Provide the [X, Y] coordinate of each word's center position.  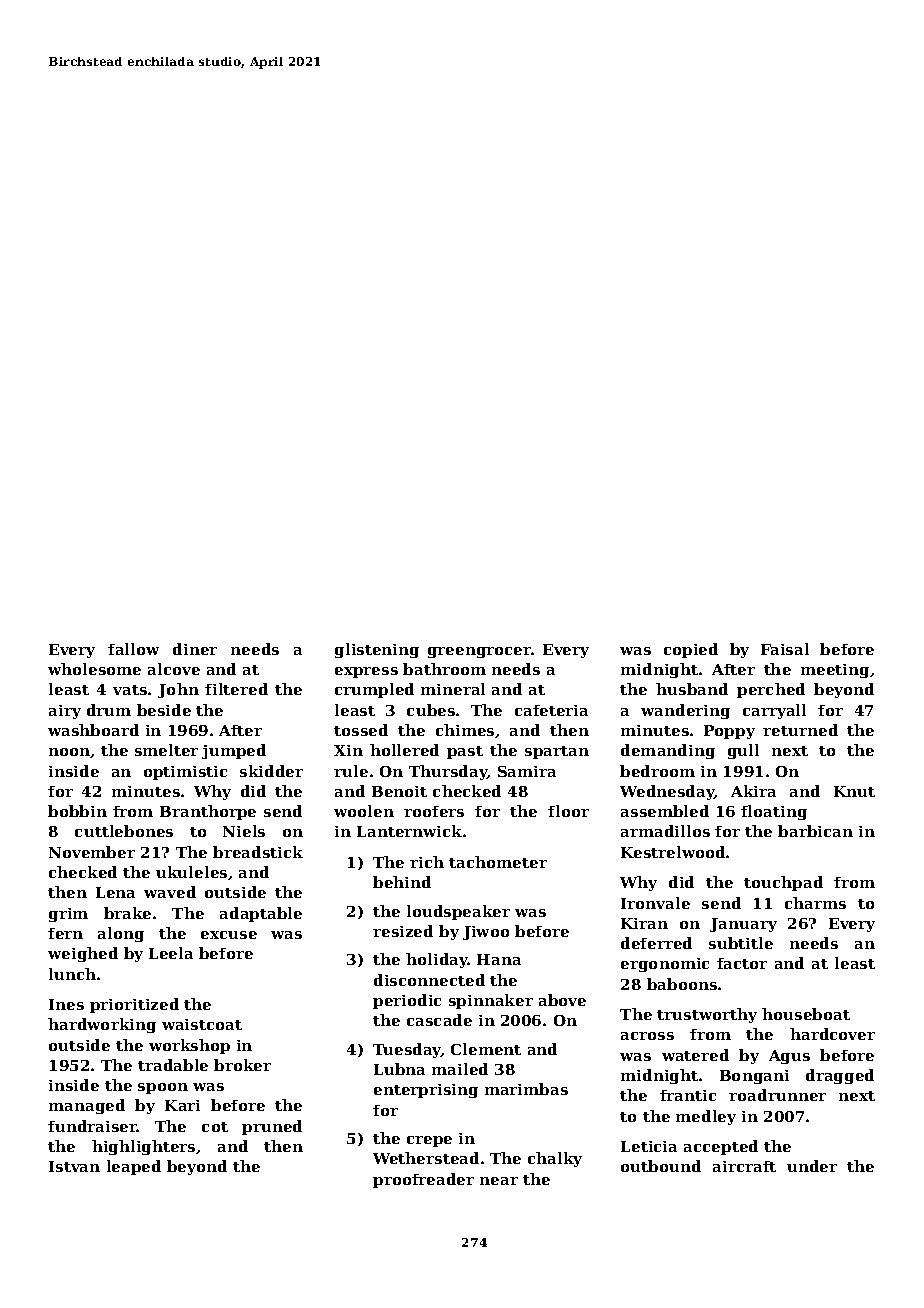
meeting [835, 671]
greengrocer [480, 652]
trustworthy [707, 1015]
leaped [134, 1167]
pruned [272, 1127]
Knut [854, 791]
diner [195, 649]
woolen [364, 811]
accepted [721, 1147]
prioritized [134, 1005]
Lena [115, 892]
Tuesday [407, 1050]
